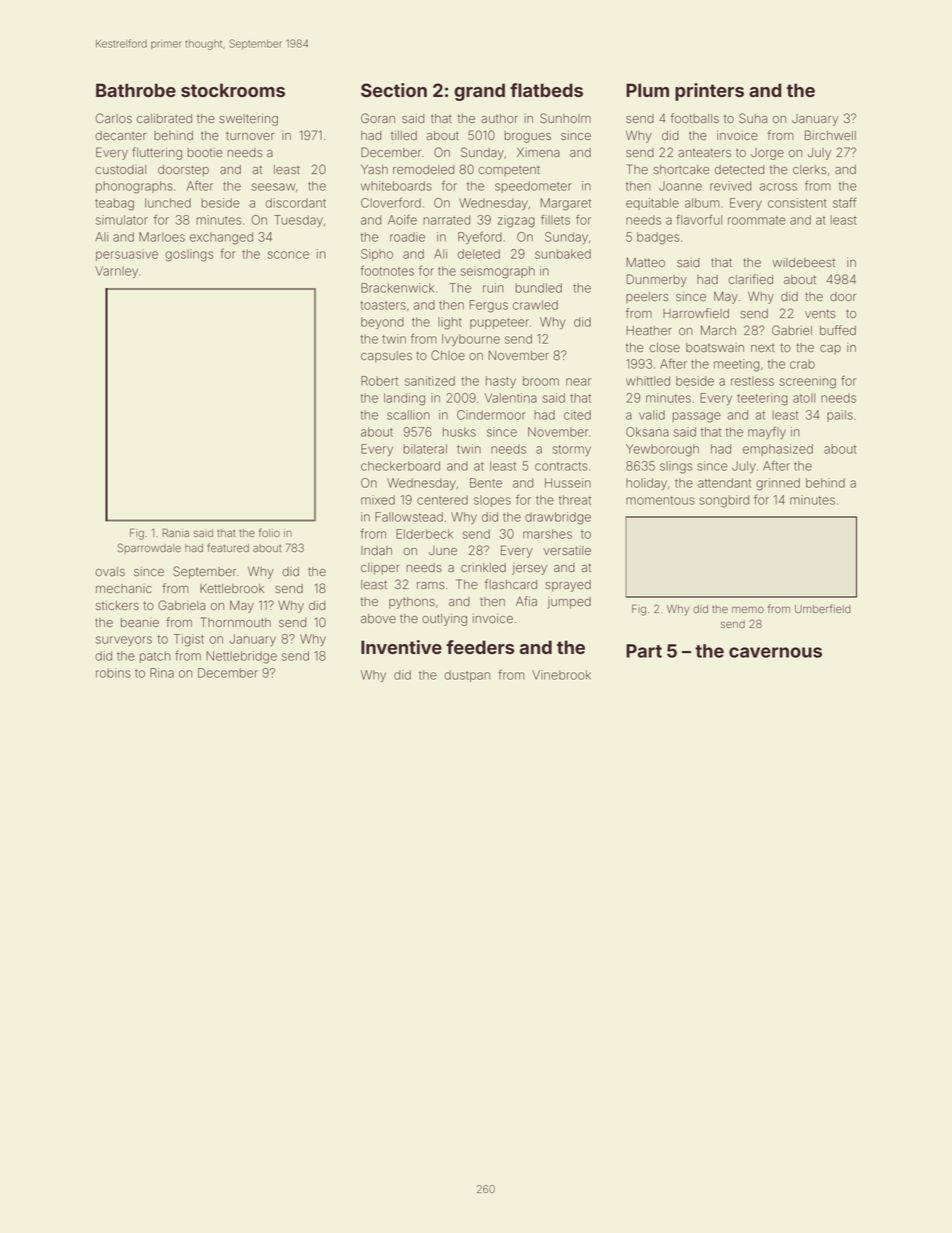 This screenshot has height=1233, width=952. I want to click on Rania, so click(175, 532).
